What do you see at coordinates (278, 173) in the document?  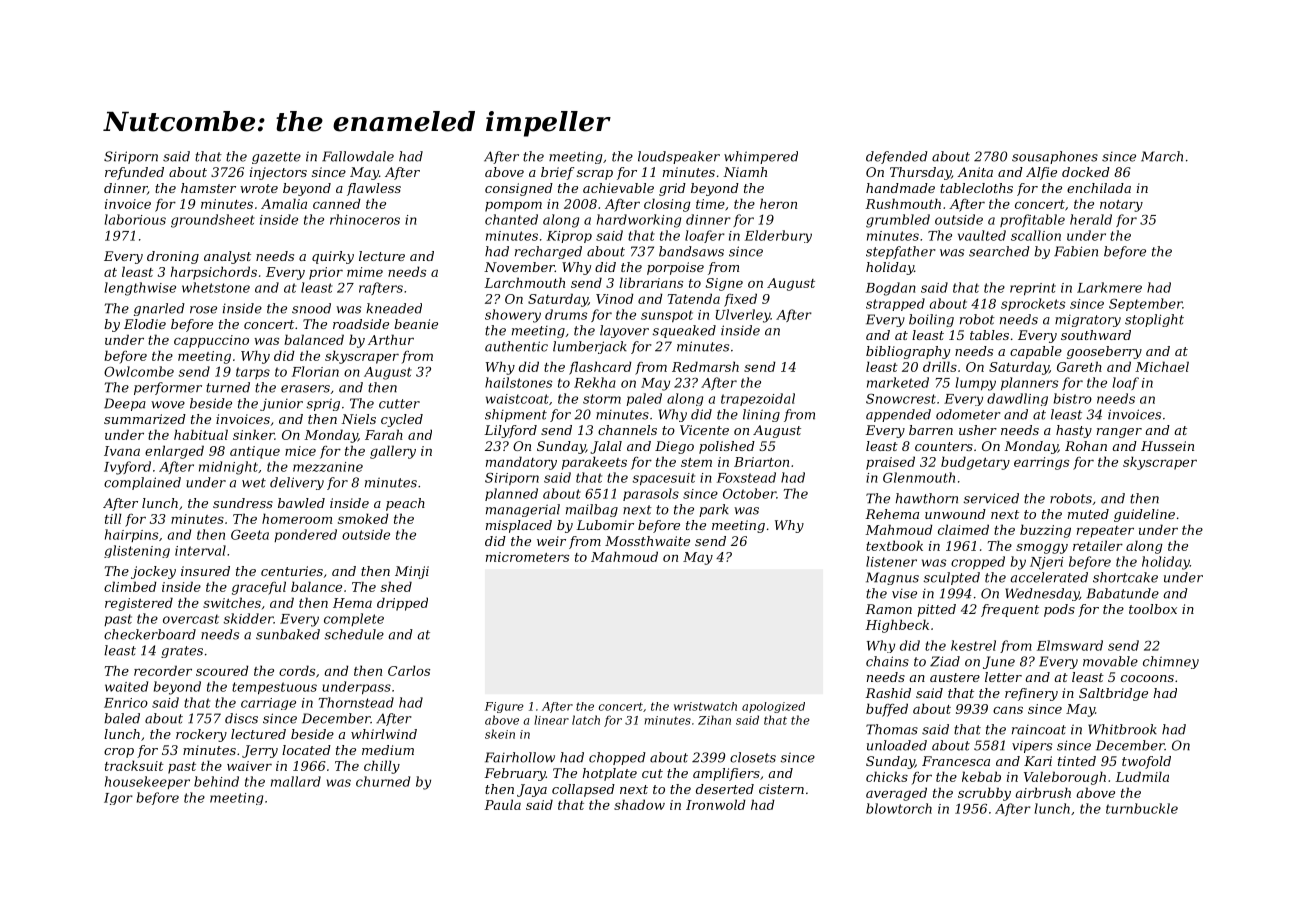 I see `injectors` at bounding box center [278, 173].
